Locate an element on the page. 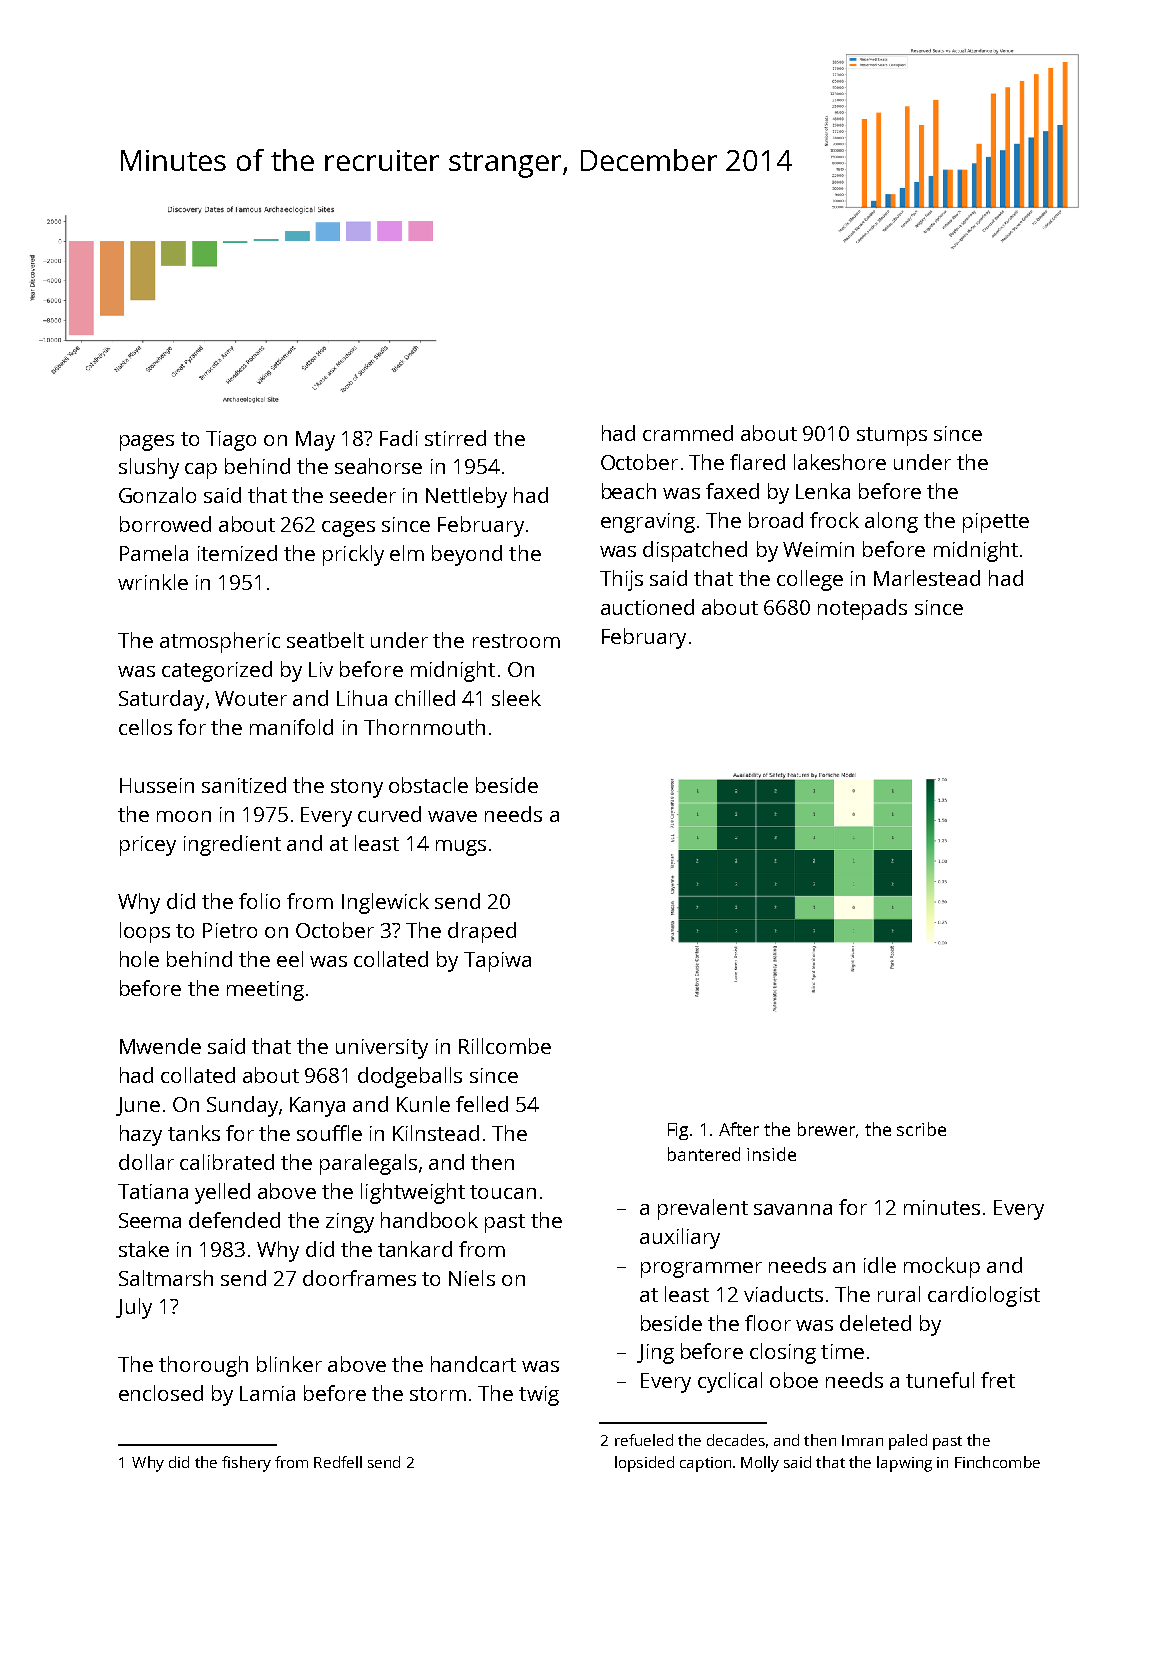 This page has height=1654, width=1165. mockup is located at coordinates (942, 1267).
